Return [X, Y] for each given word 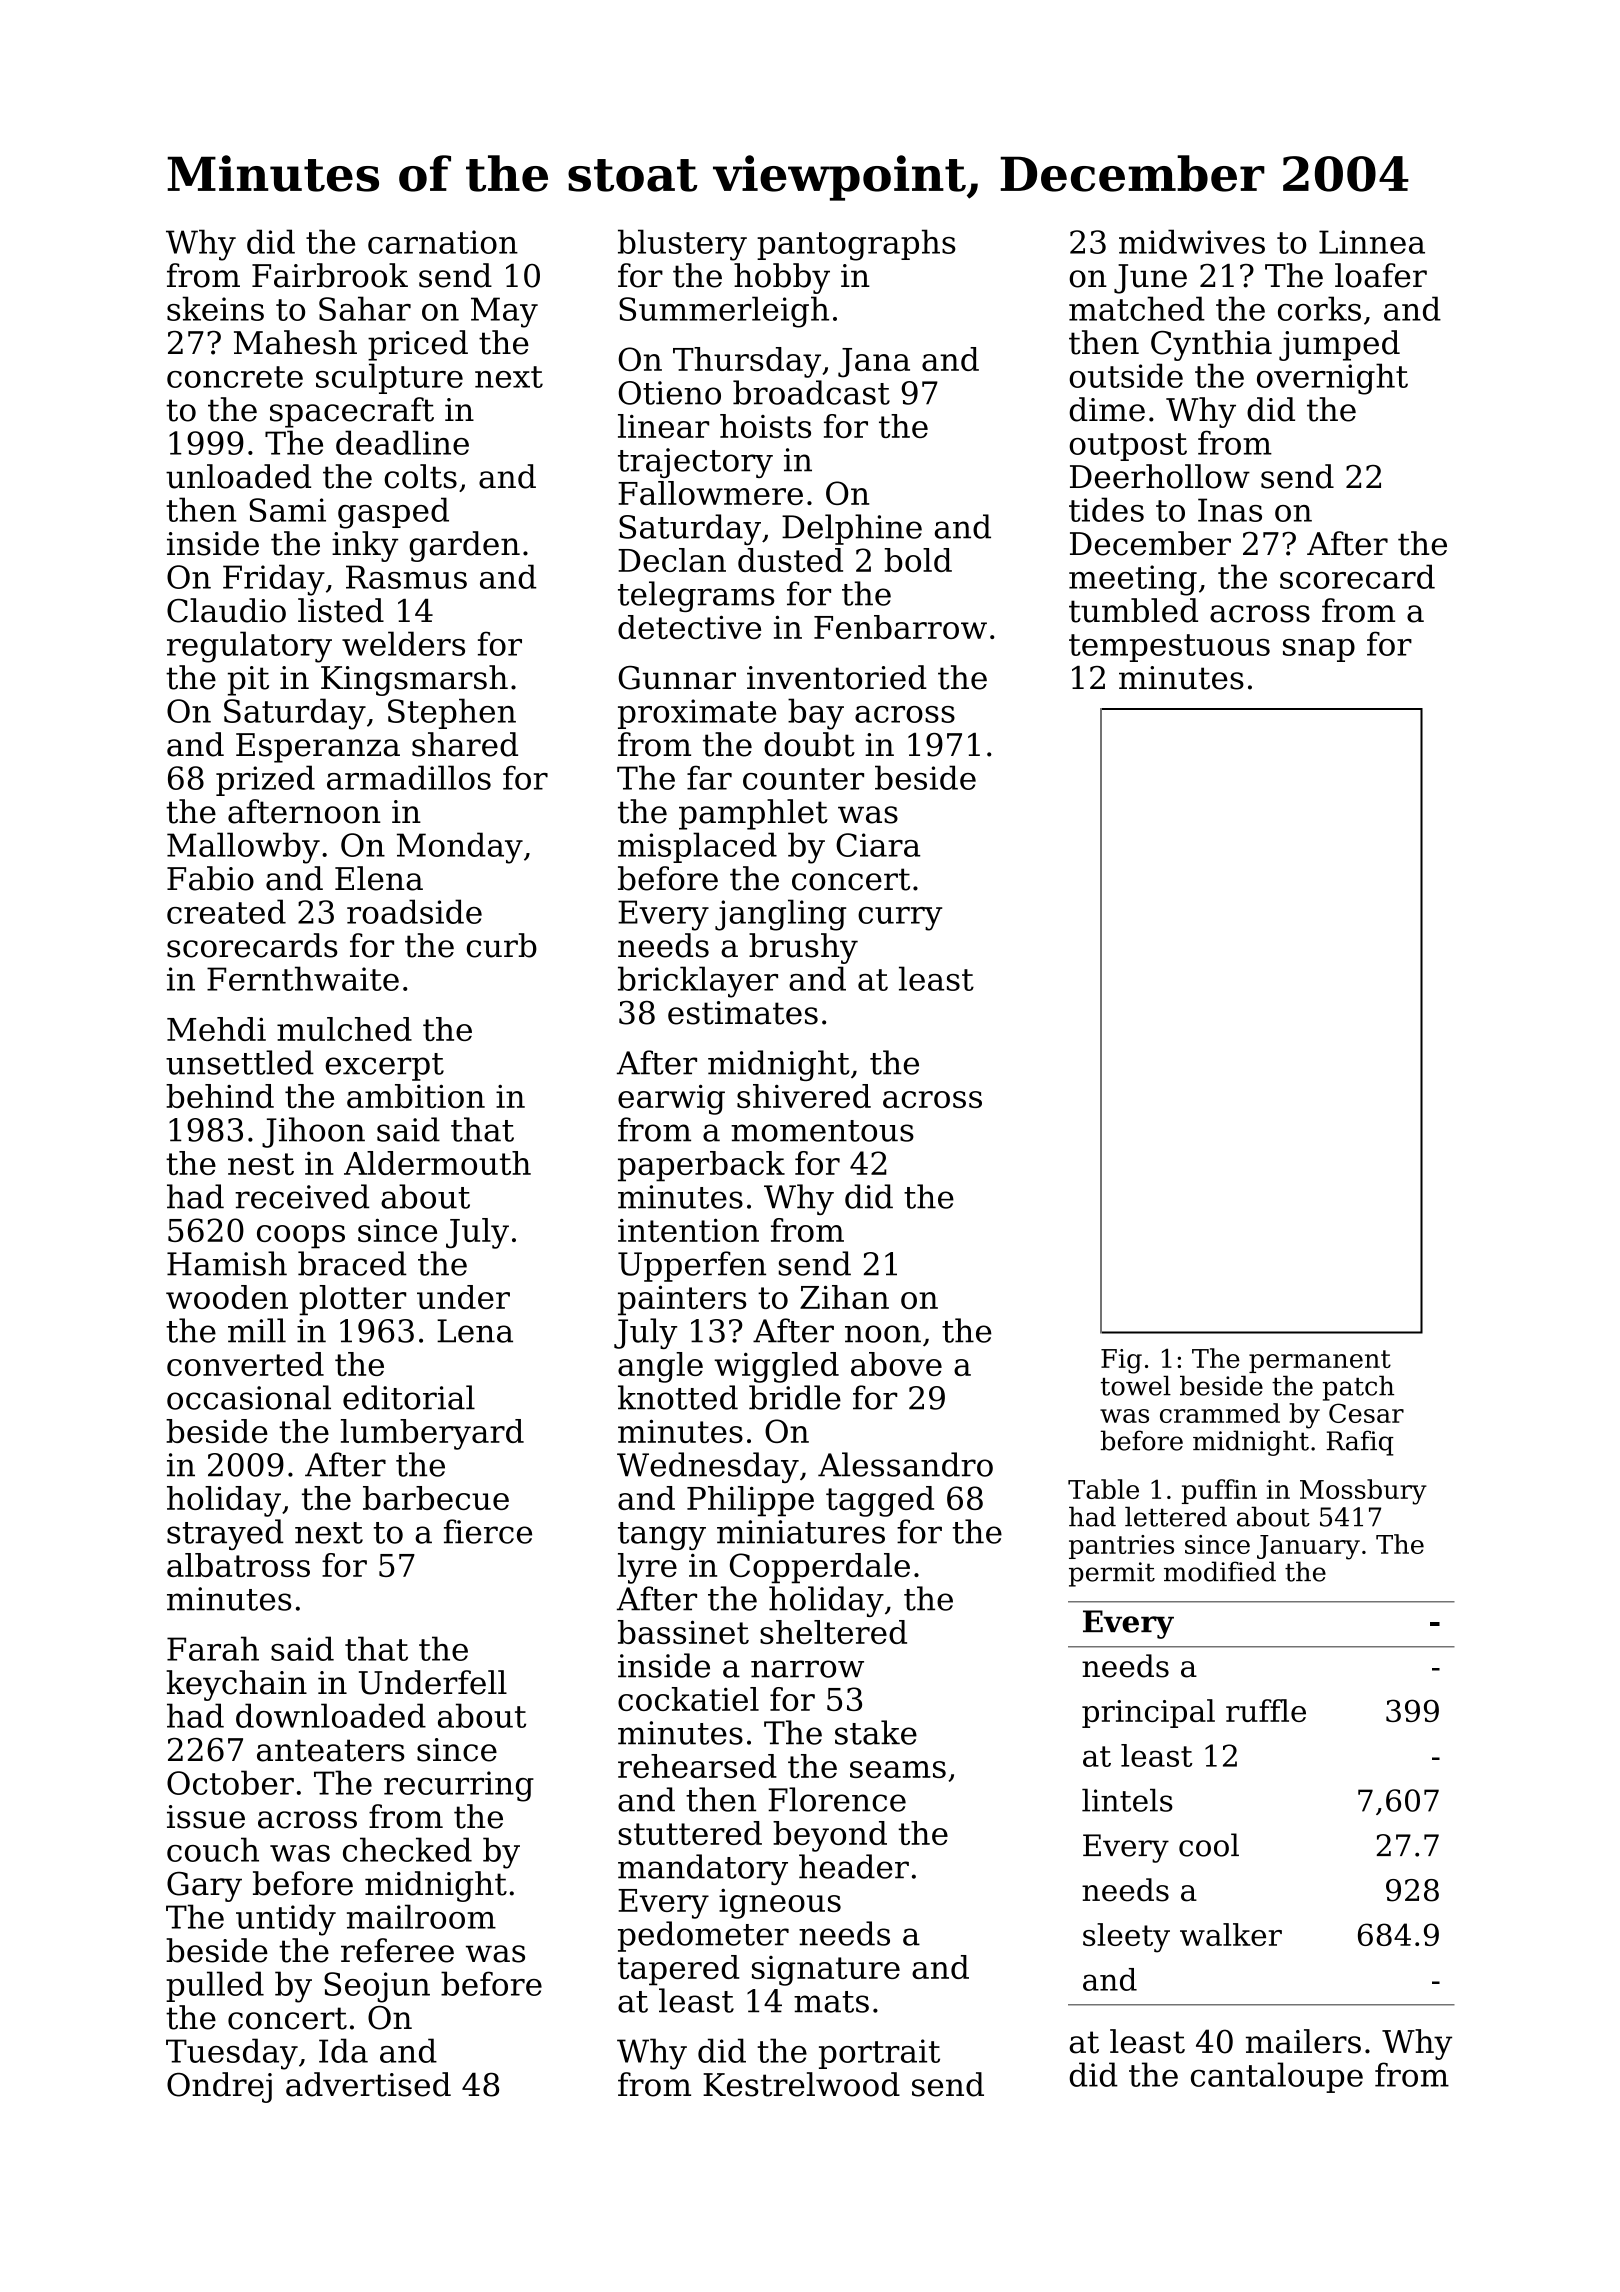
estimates [743, 1013]
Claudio [226, 610]
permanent [1320, 1361]
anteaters [331, 1750]
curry [900, 919]
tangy [662, 1536]
